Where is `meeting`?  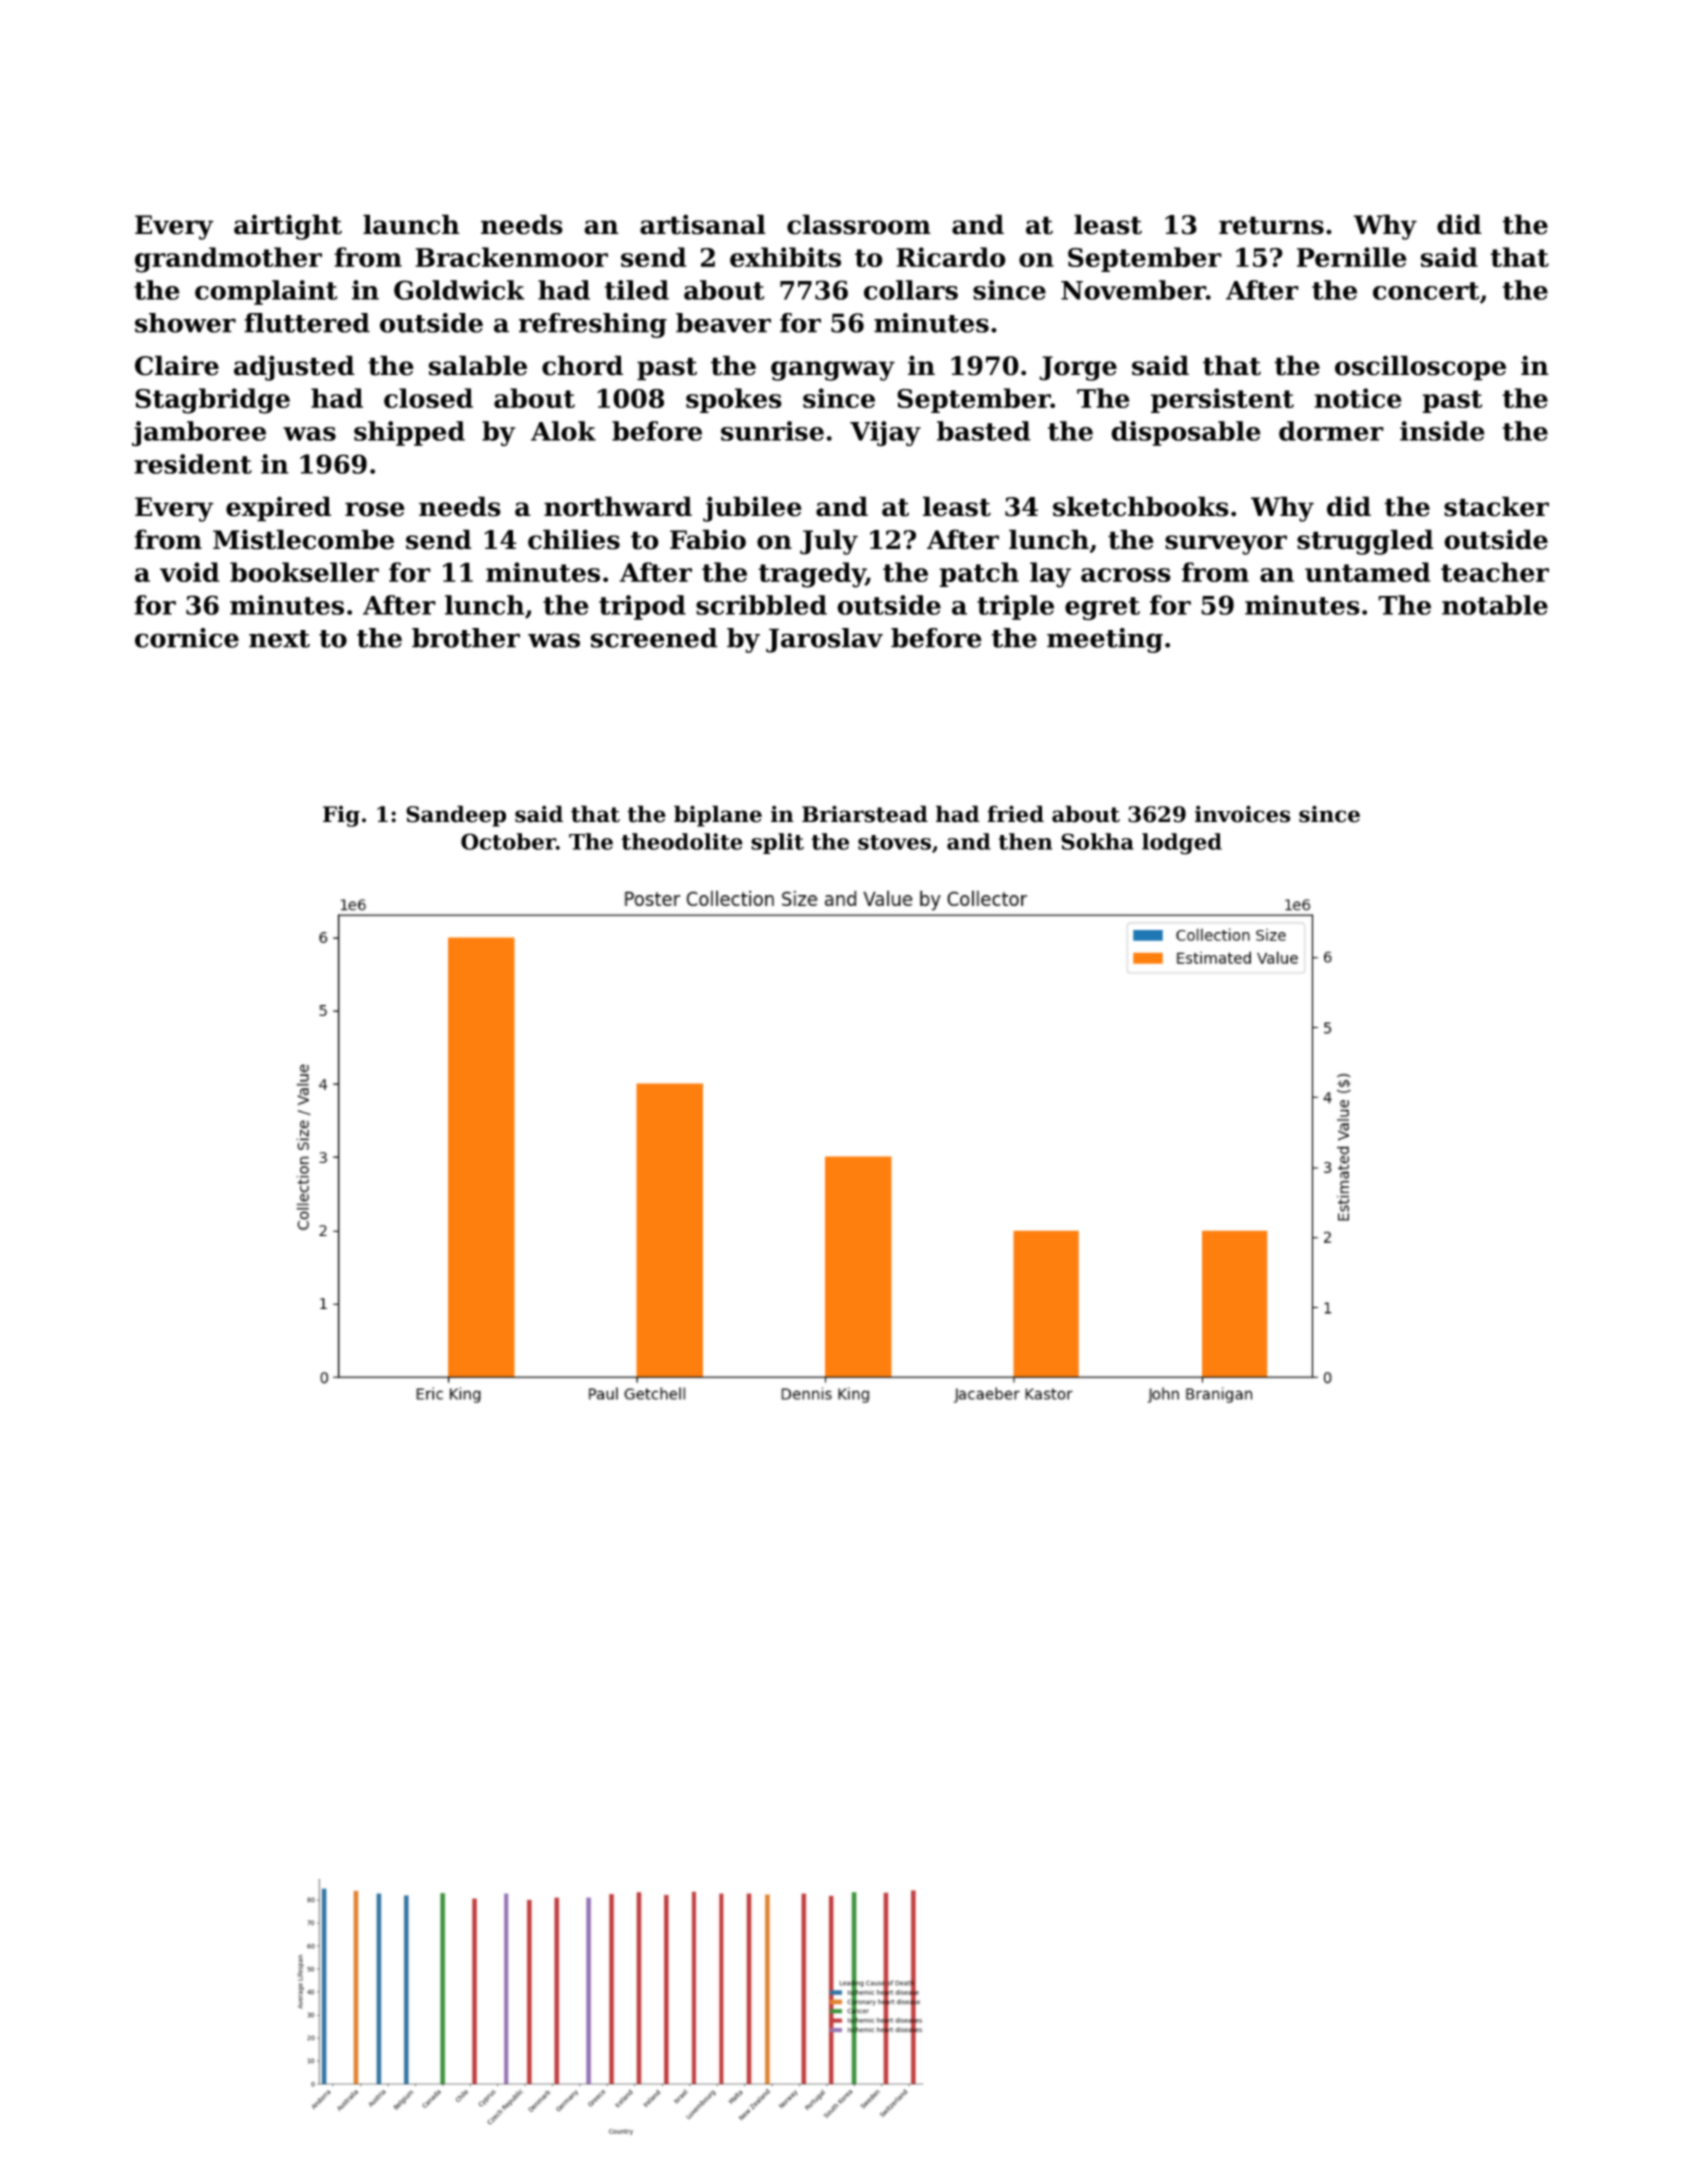 meeting is located at coordinates (1105, 640).
